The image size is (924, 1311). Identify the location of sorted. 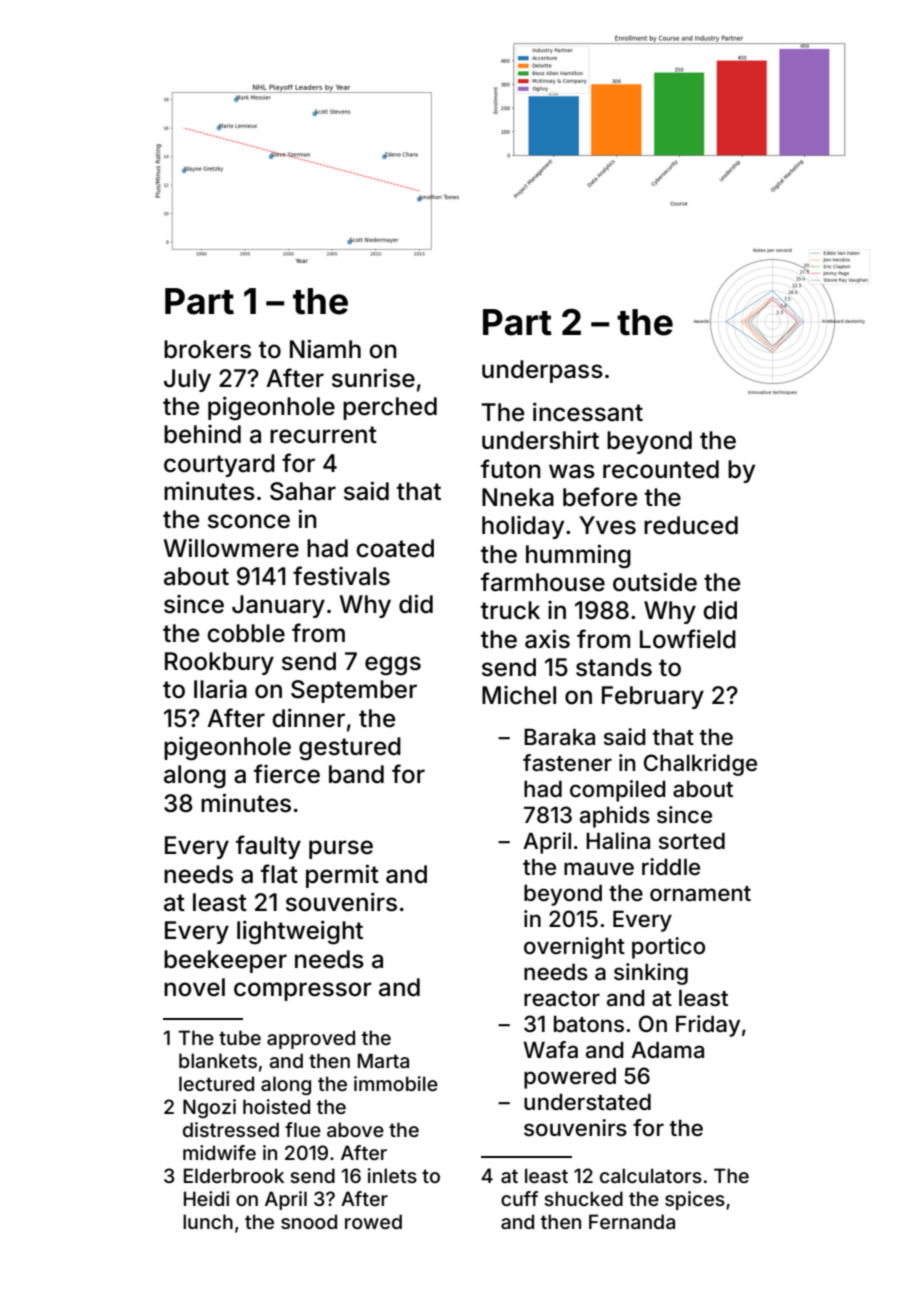
(692, 841).
